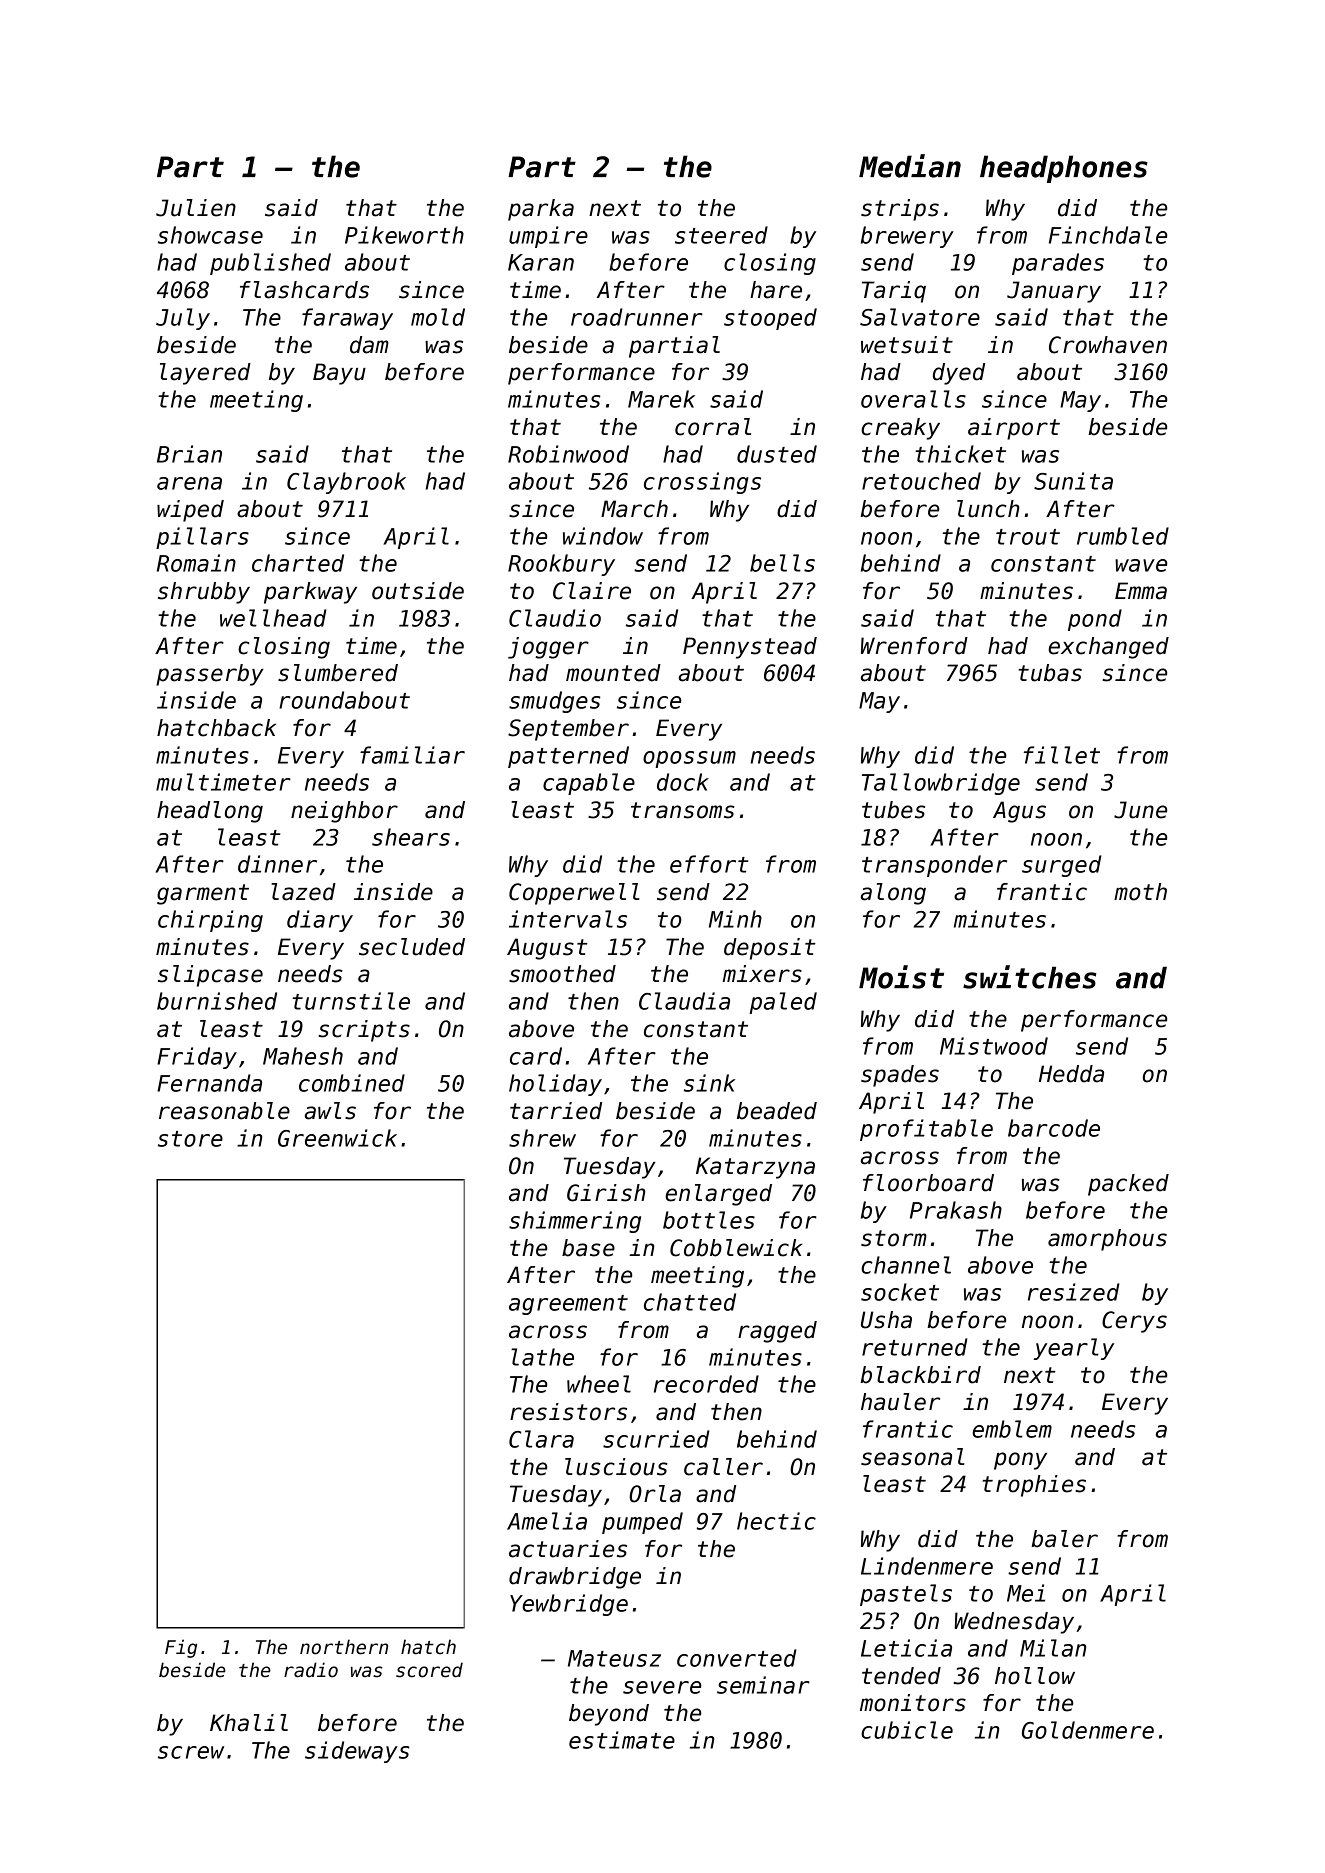 This screenshot has width=1325, height=1873. What do you see at coordinates (750, 648) in the screenshot?
I see `Pennystead` at bounding box center [750, 648].
